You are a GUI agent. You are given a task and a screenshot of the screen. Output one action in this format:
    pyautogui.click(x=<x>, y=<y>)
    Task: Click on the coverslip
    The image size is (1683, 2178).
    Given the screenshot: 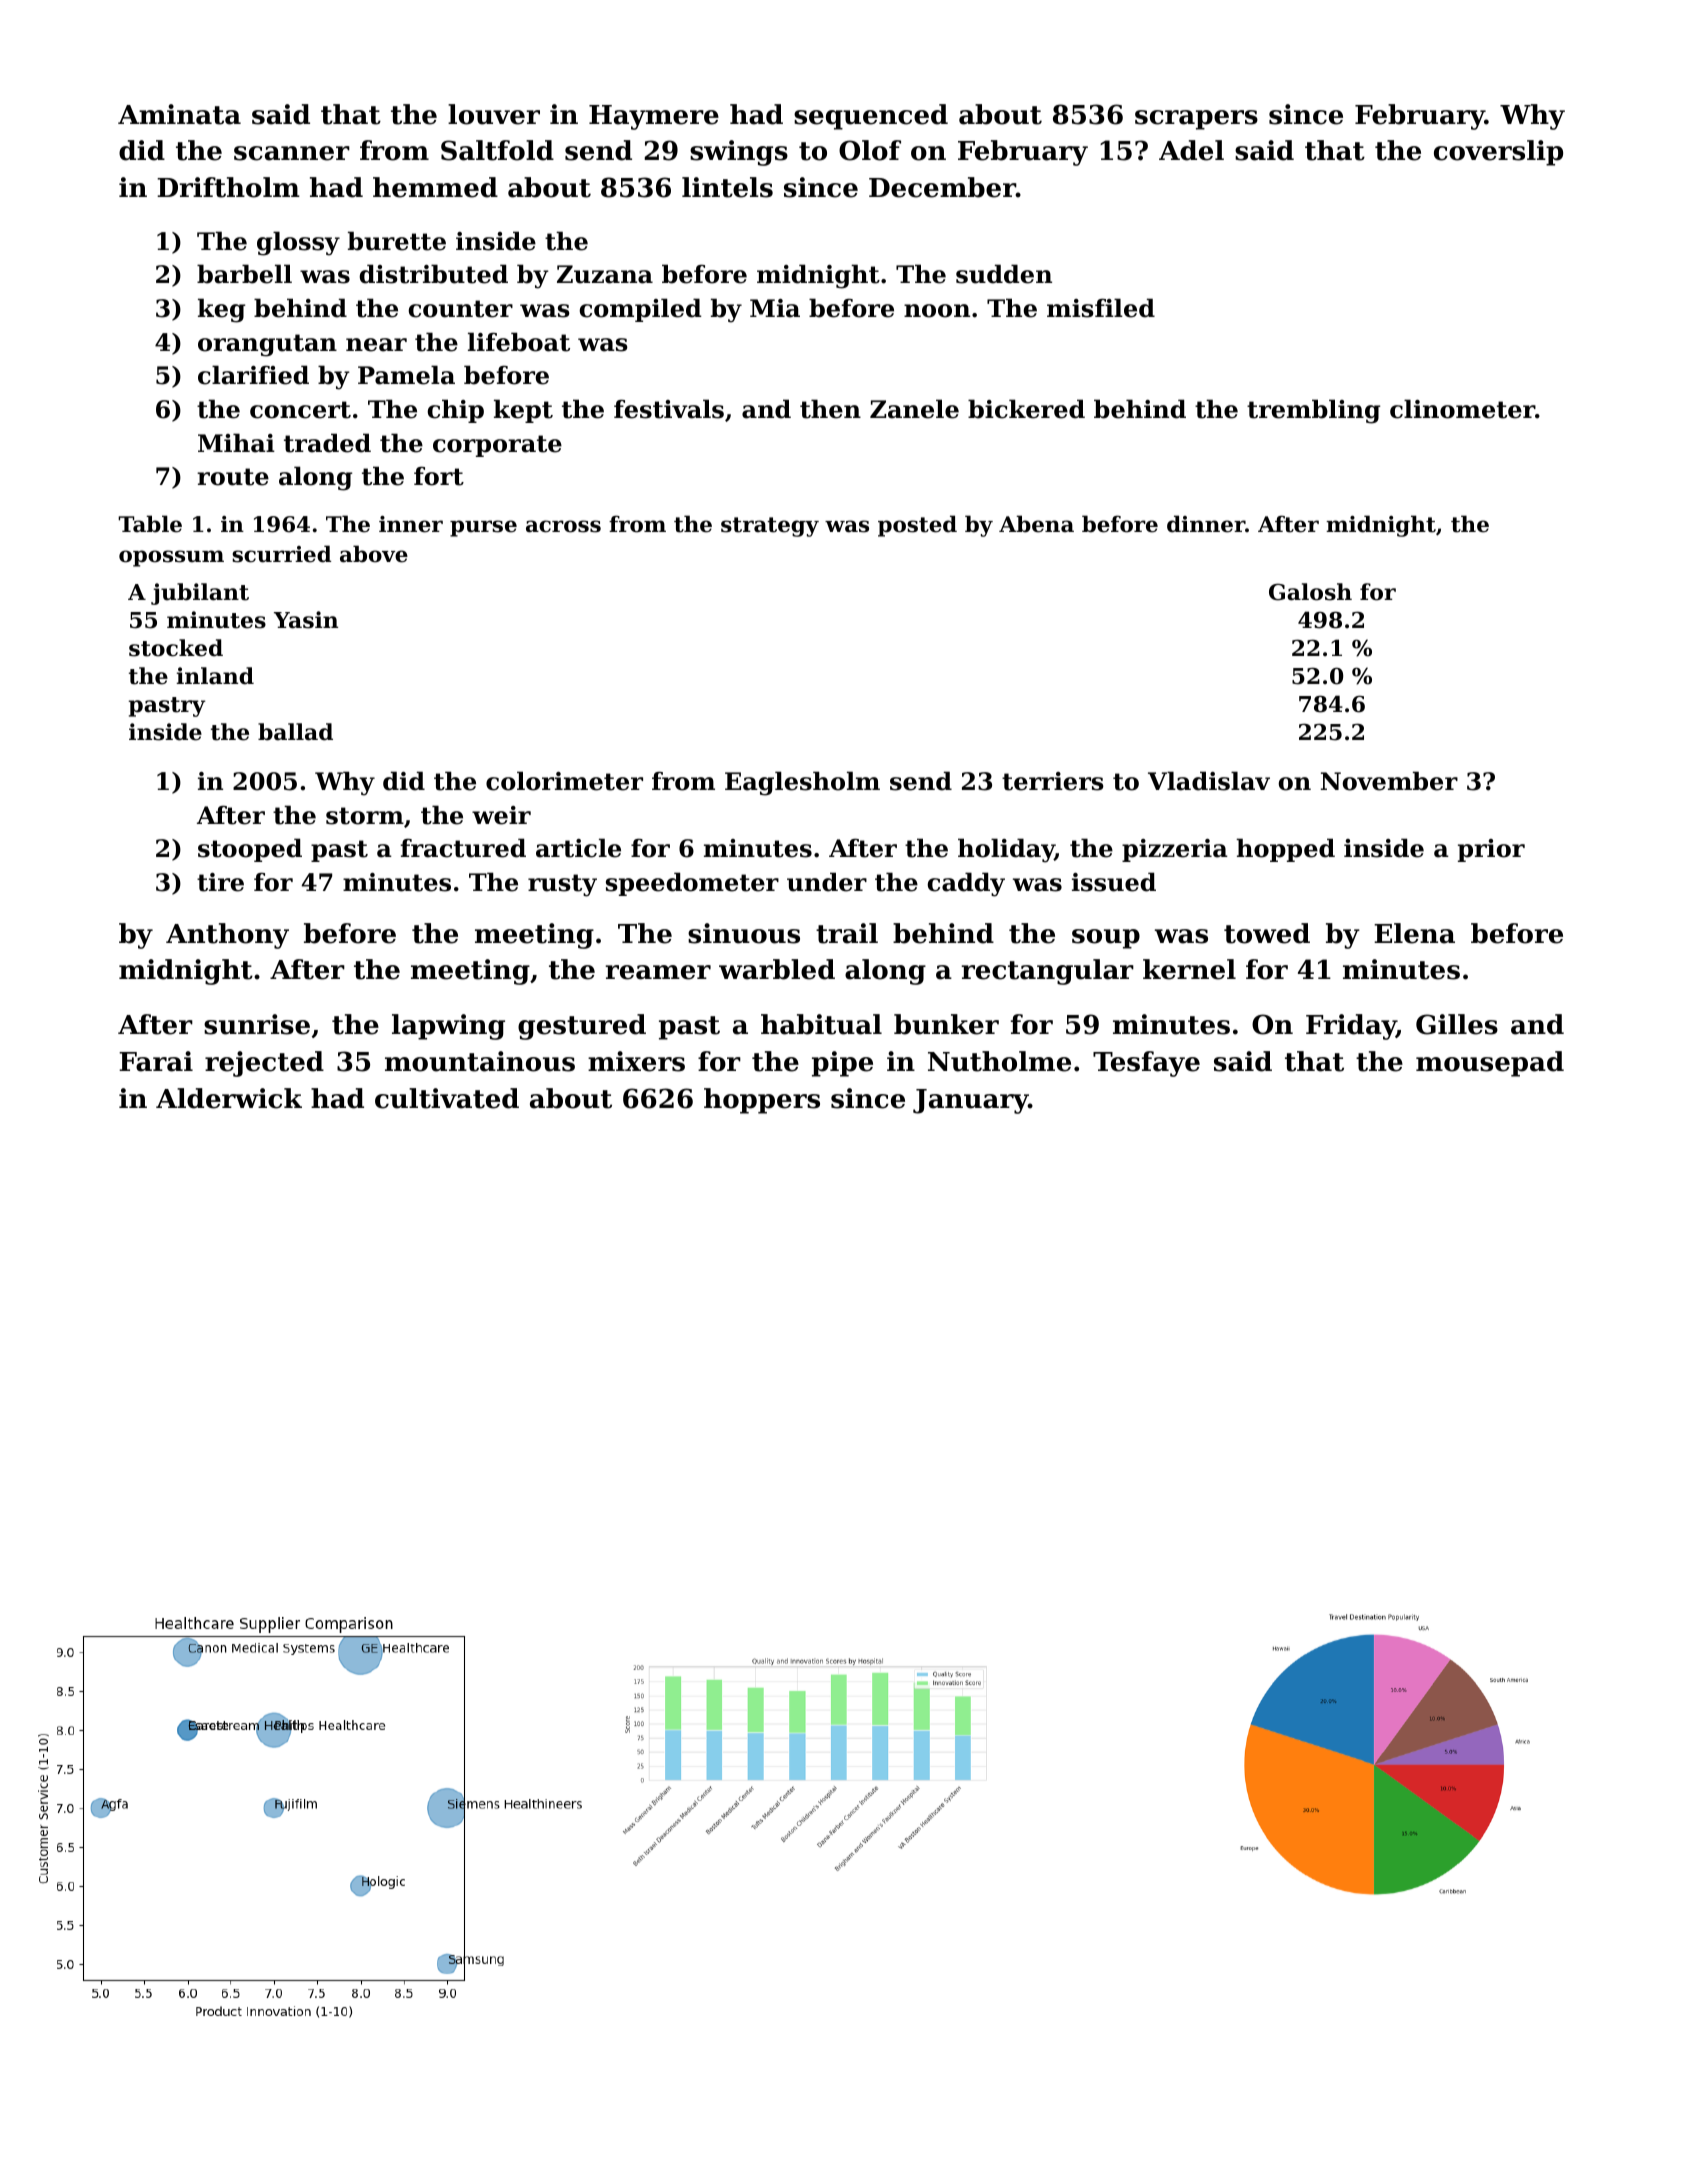 What is the action you would take?
    pyautogui.click(x=1498, y=153)
